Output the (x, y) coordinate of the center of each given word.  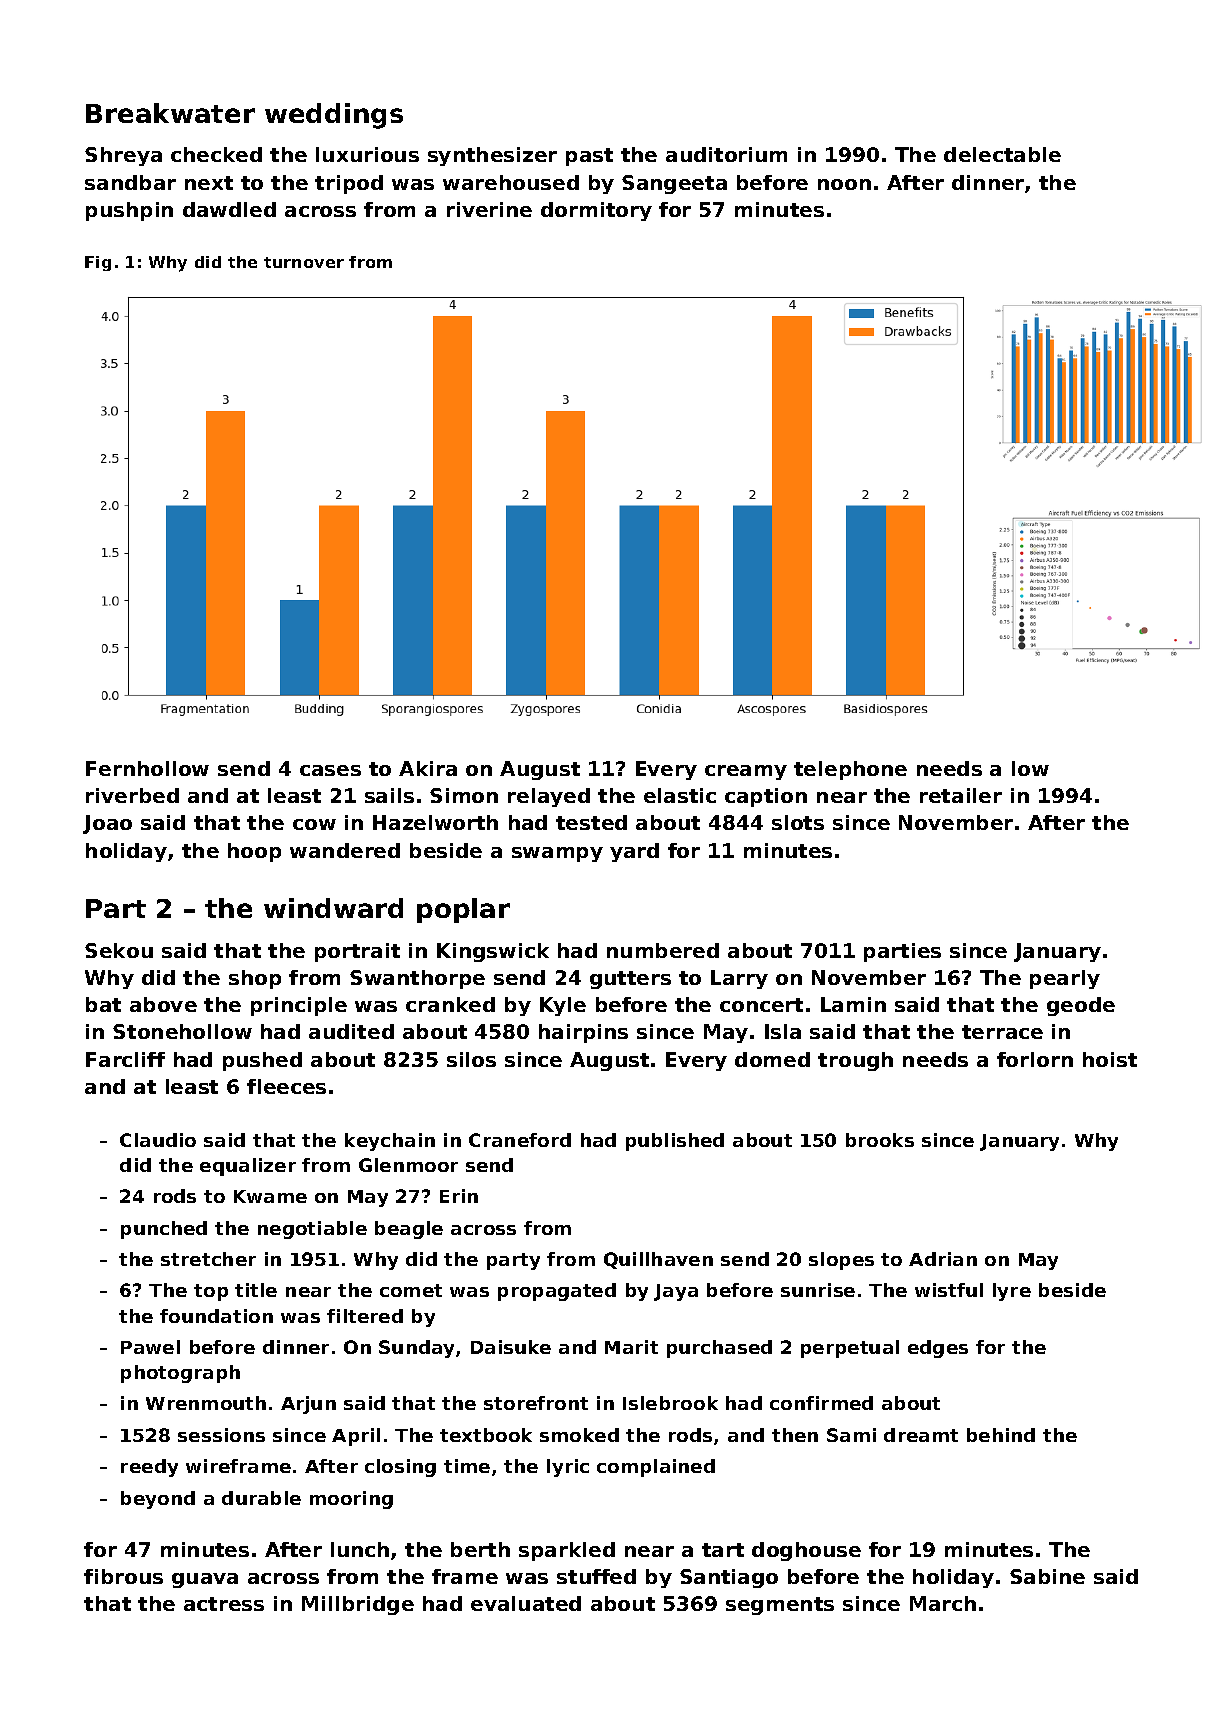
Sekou (119, 950)
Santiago (729, 1578)
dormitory (596, 211)
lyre (1012, 1292)
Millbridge (358, 1605)
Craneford (520, 1140)
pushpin (129, 211)
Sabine (1047, 1576)
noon (844, 184)
